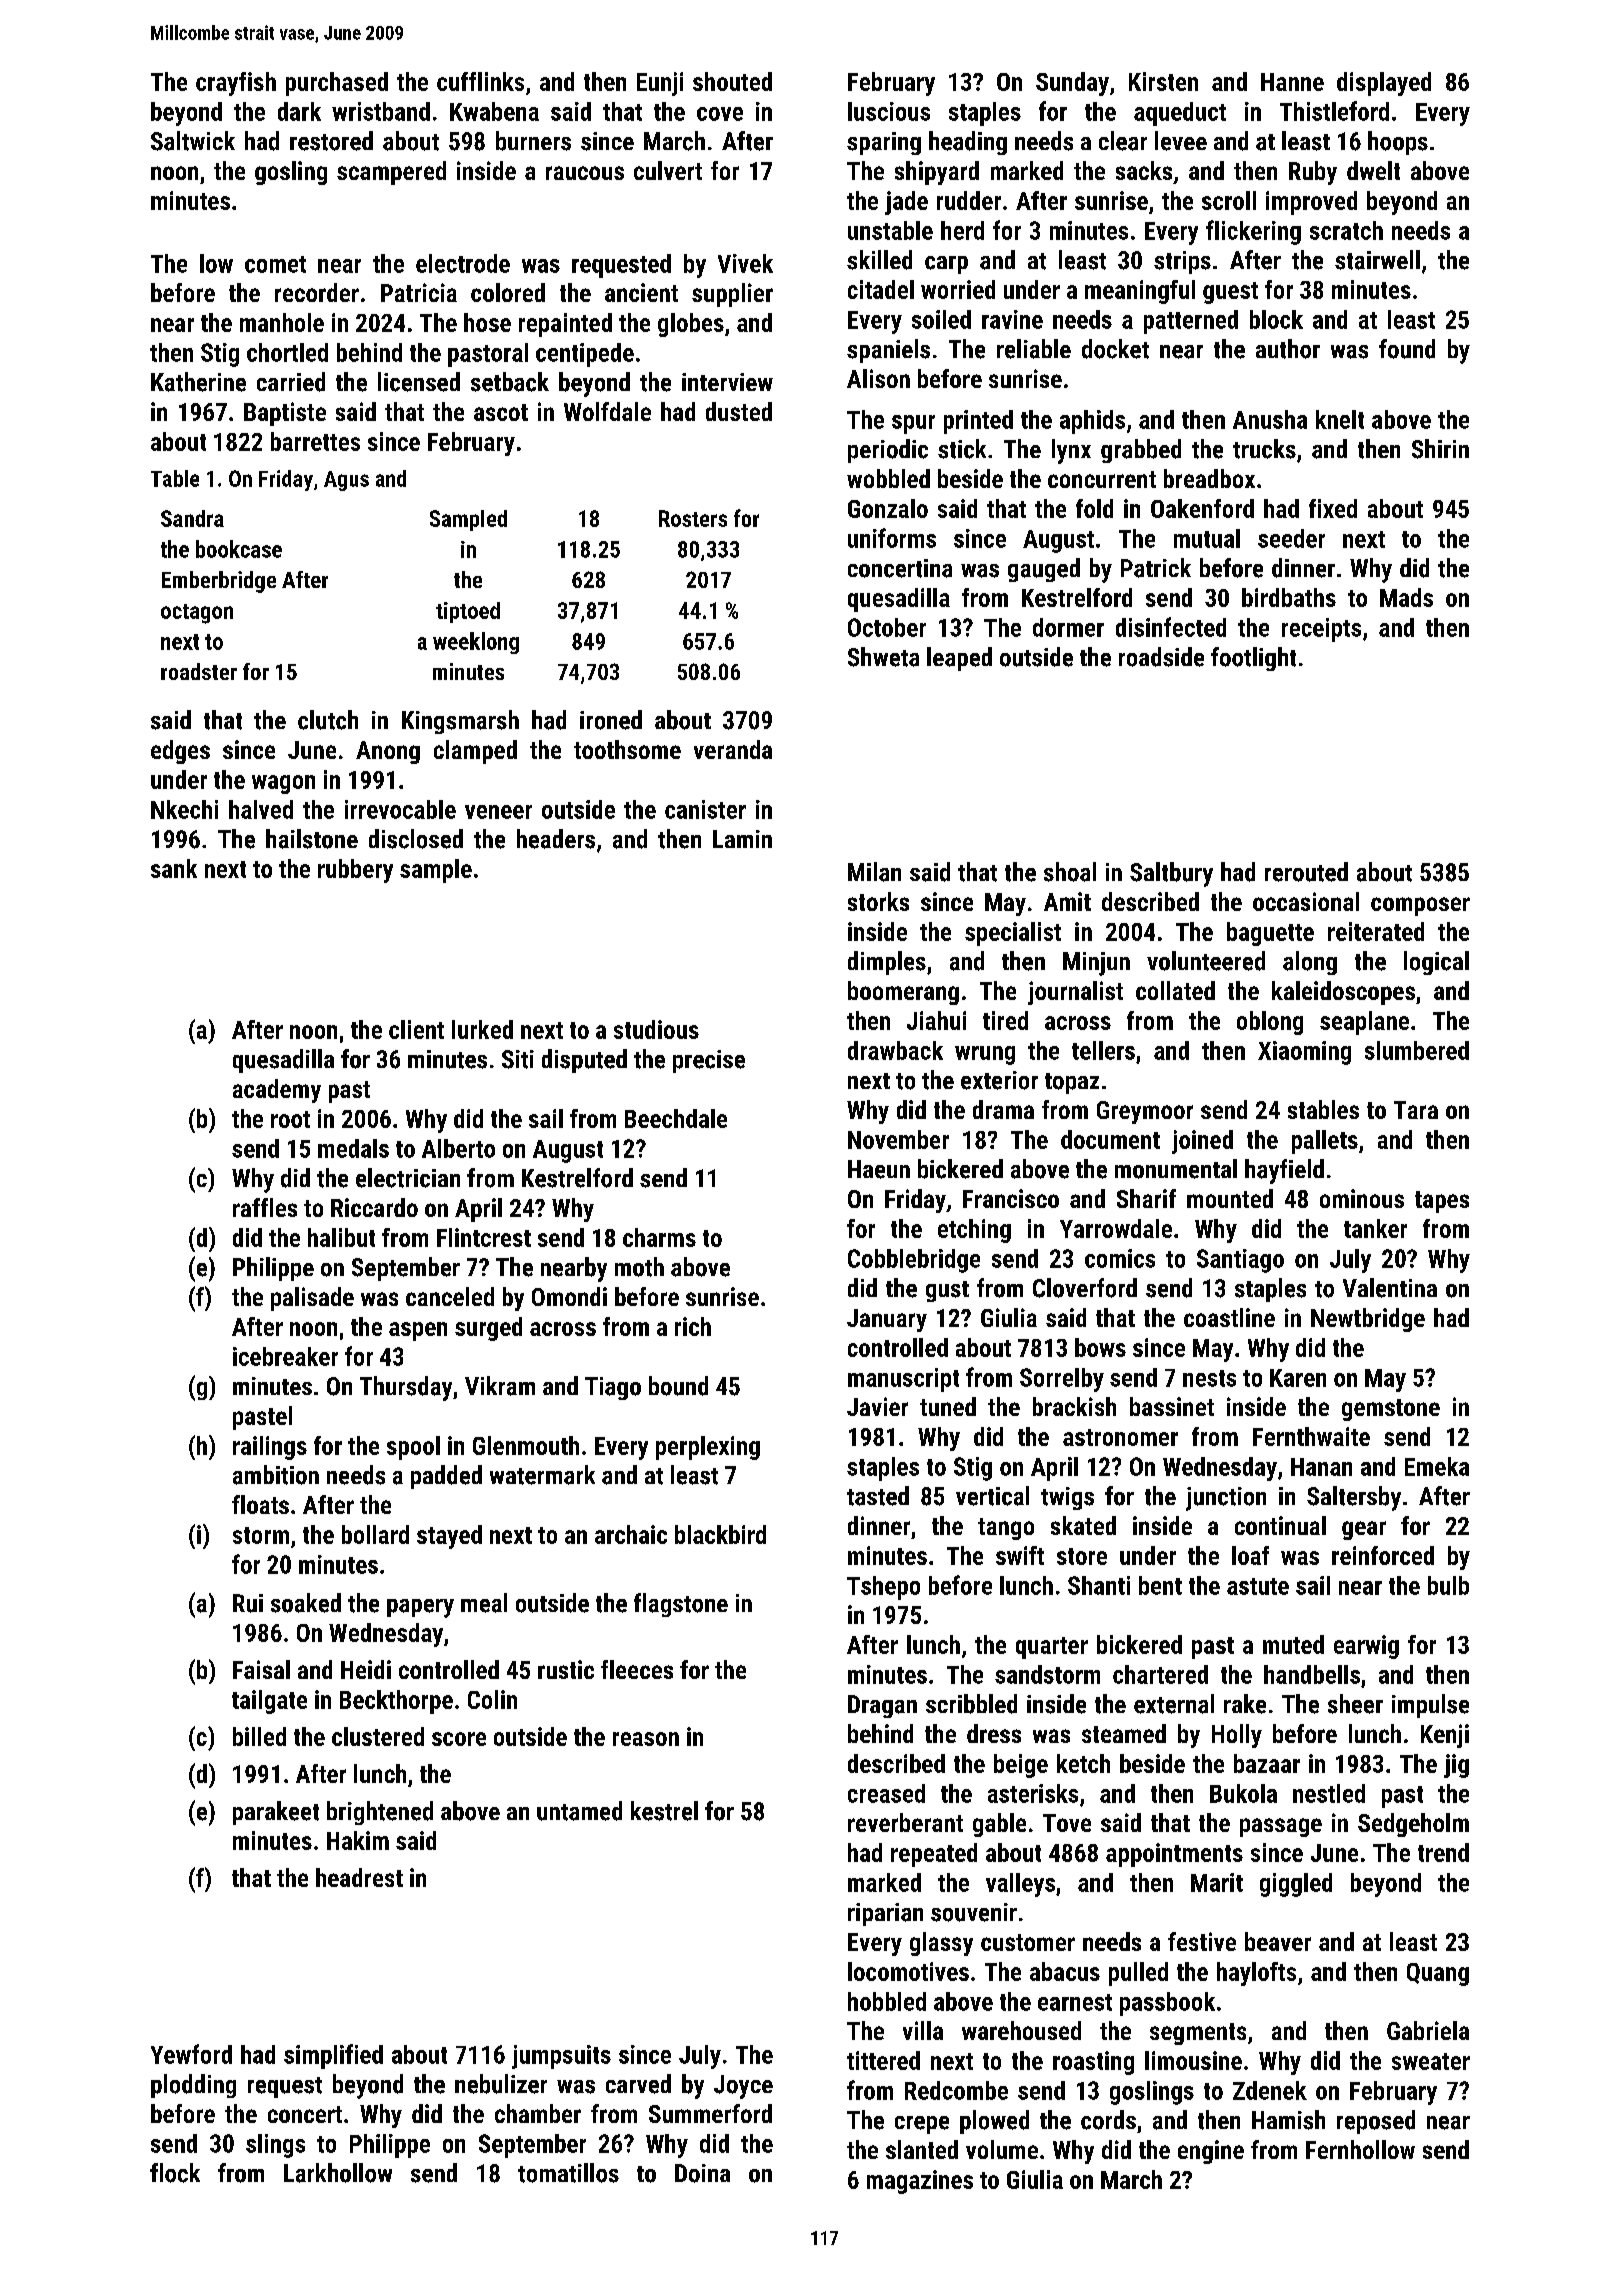 The image size is (1620, 2292). What do you see at coordinates (882, 1706) in the screenshot?
I see `Dragan` at bounding box center [882, 1706].
